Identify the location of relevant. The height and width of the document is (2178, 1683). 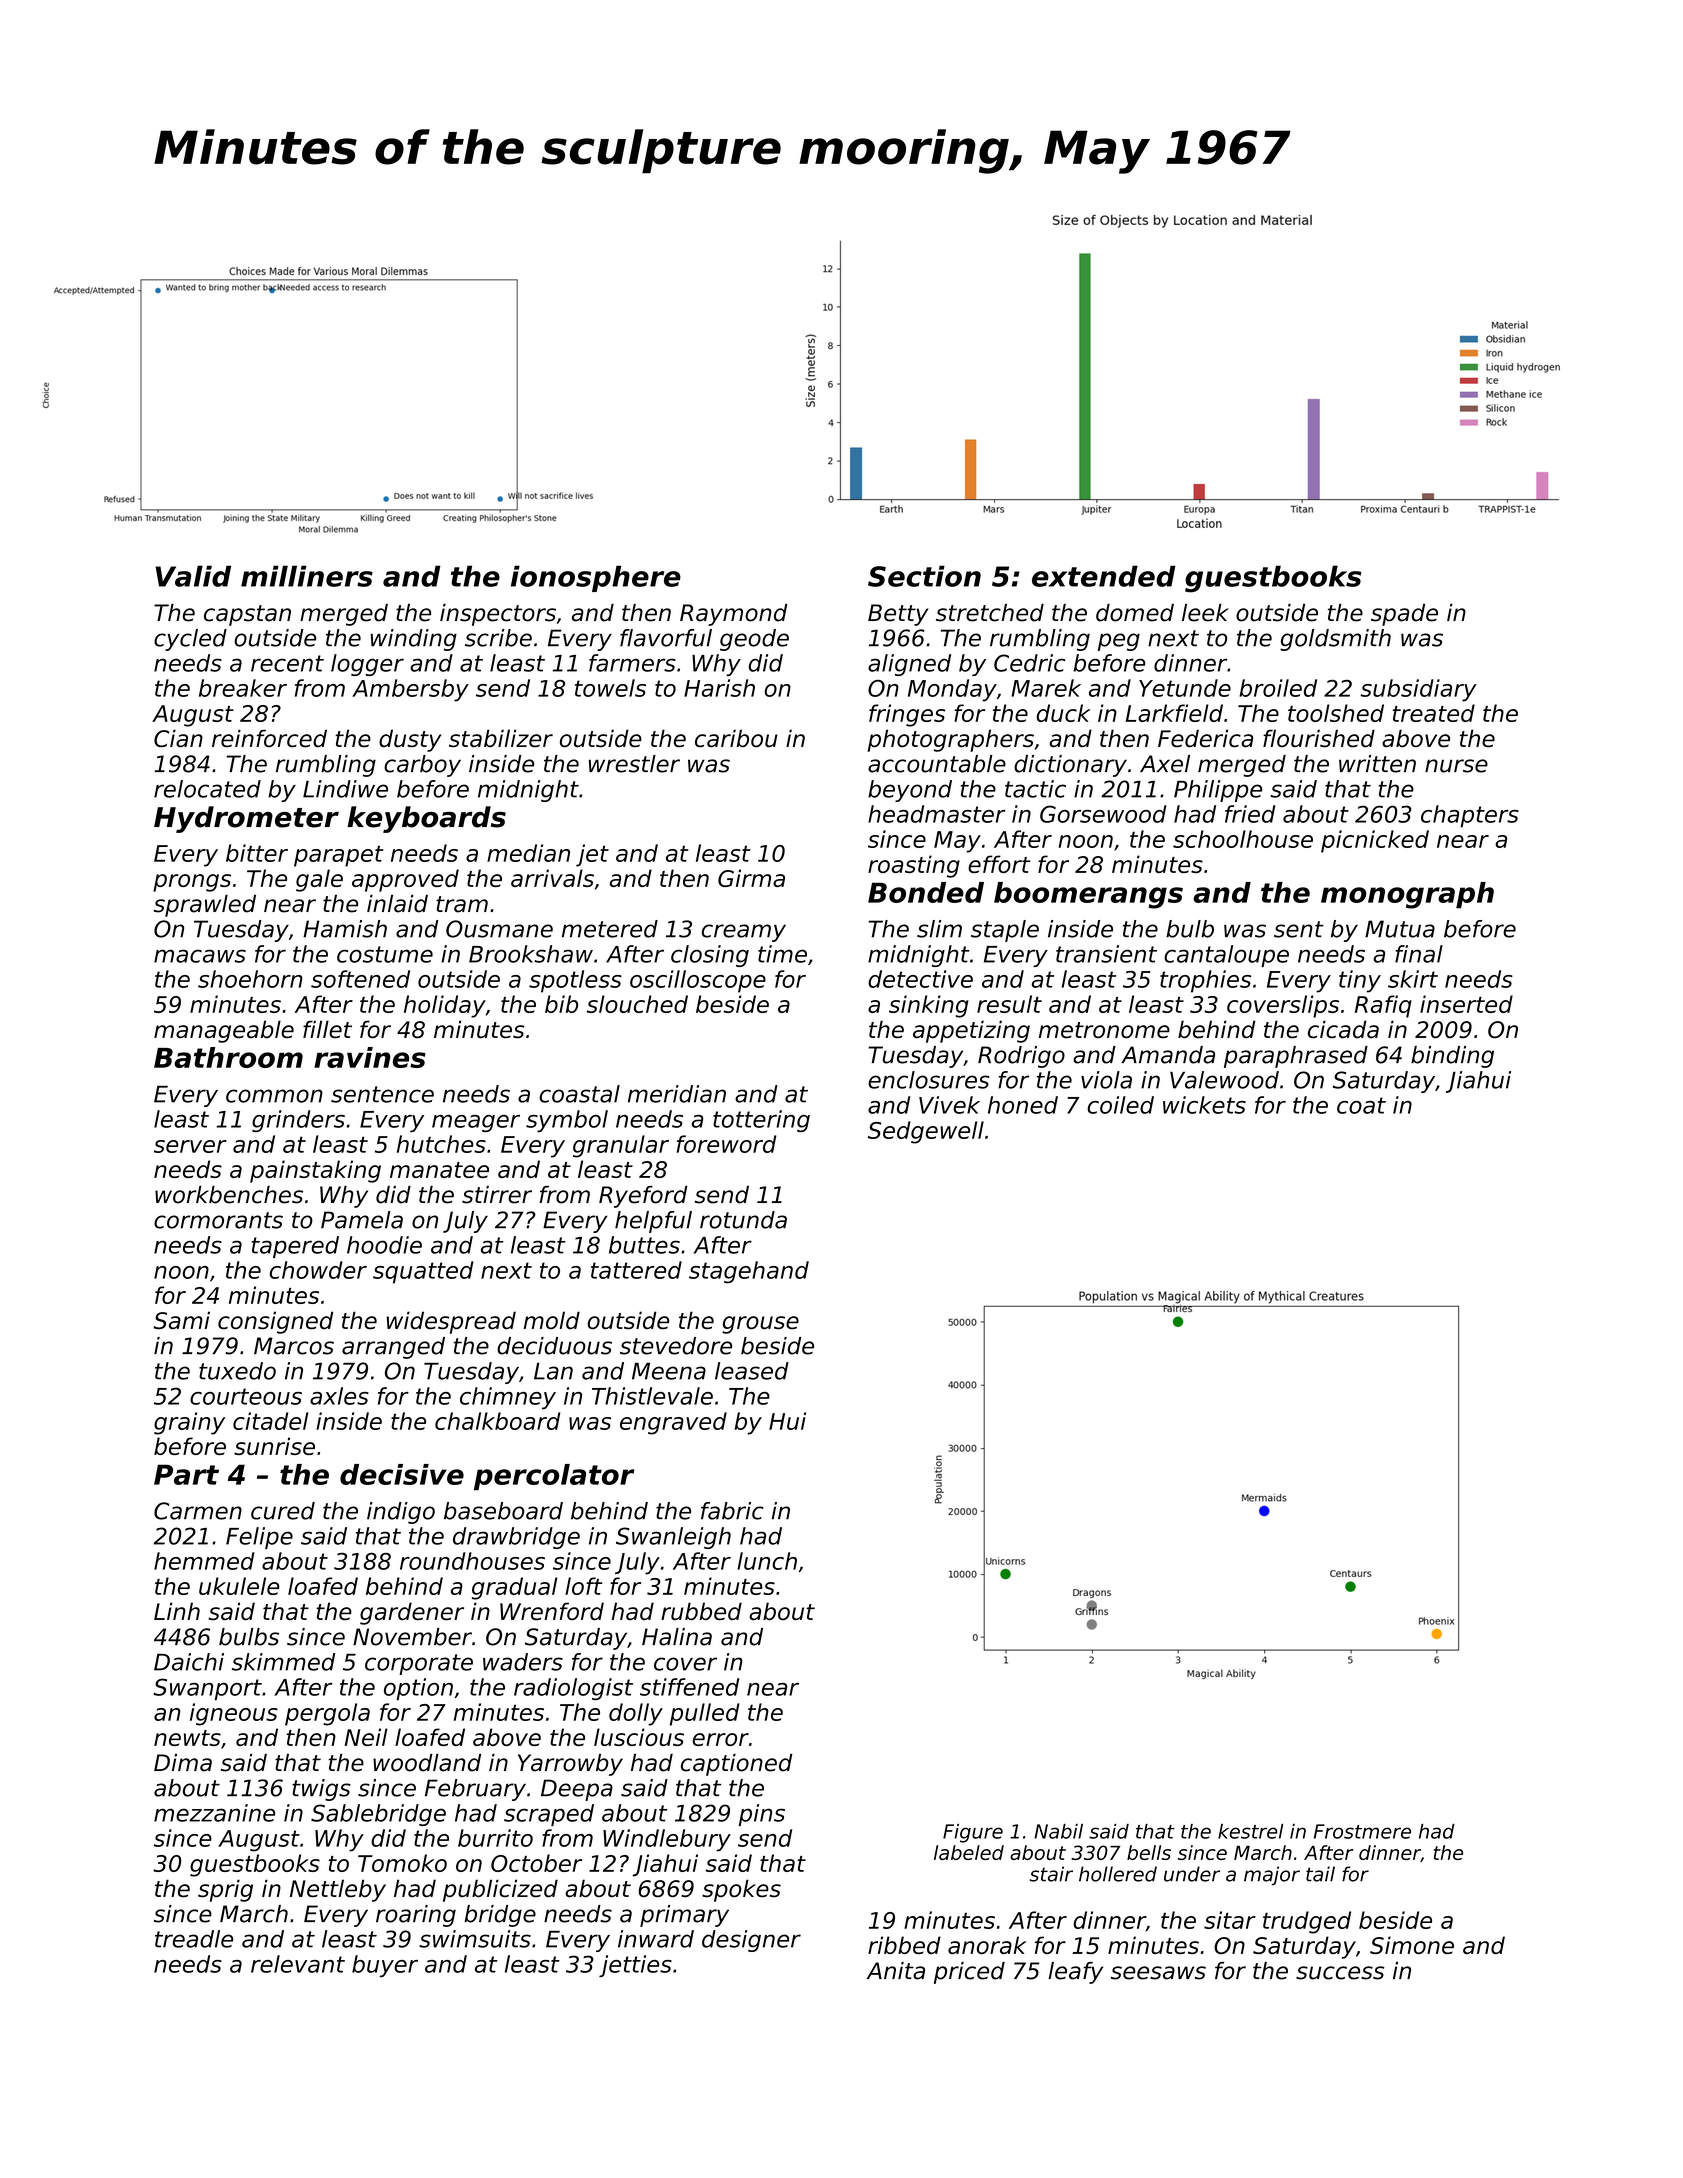
(298, 1964).
